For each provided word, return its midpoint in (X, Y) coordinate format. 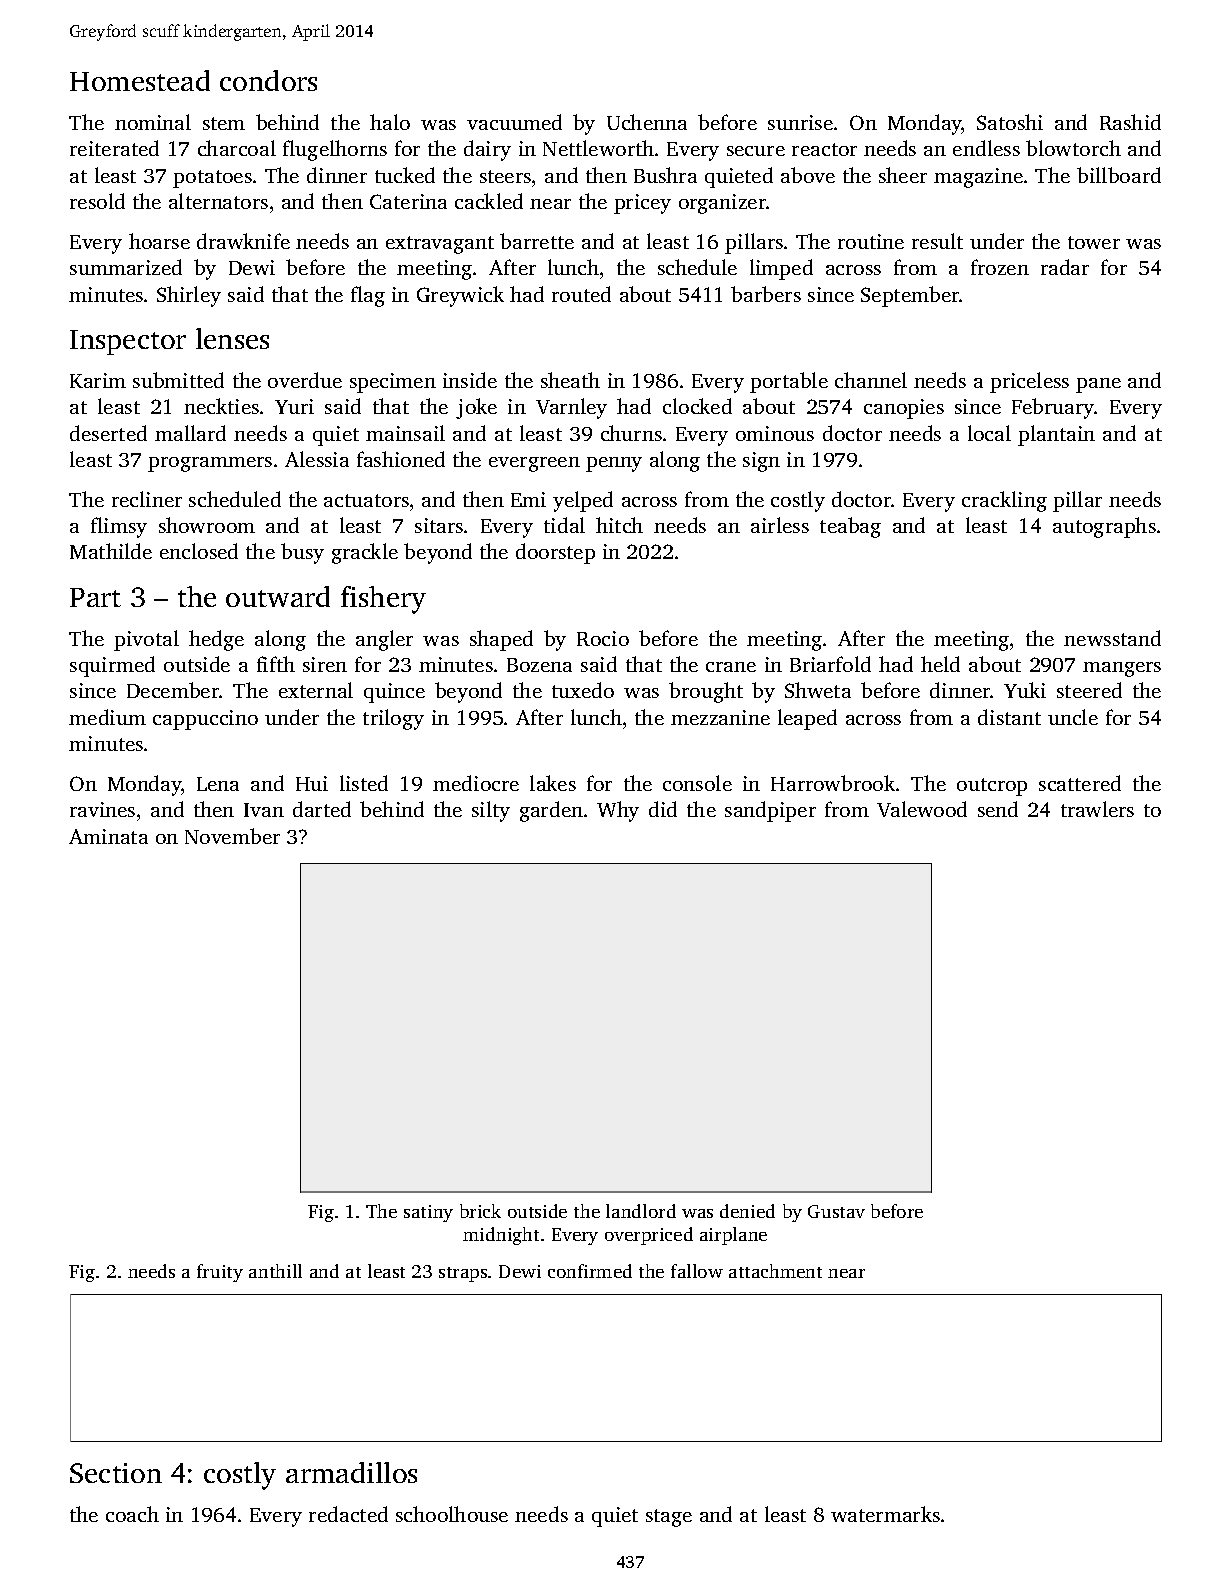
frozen (1000, 267)
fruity (220, 1273)
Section (116, 1473)
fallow (697, 1271)
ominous (775, 433)
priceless (1029, 382)
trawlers (1097, 809)
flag (368, 296)
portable (789, 382)
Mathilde (111, 551)
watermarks (885, 1514)
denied (747, 1211)
